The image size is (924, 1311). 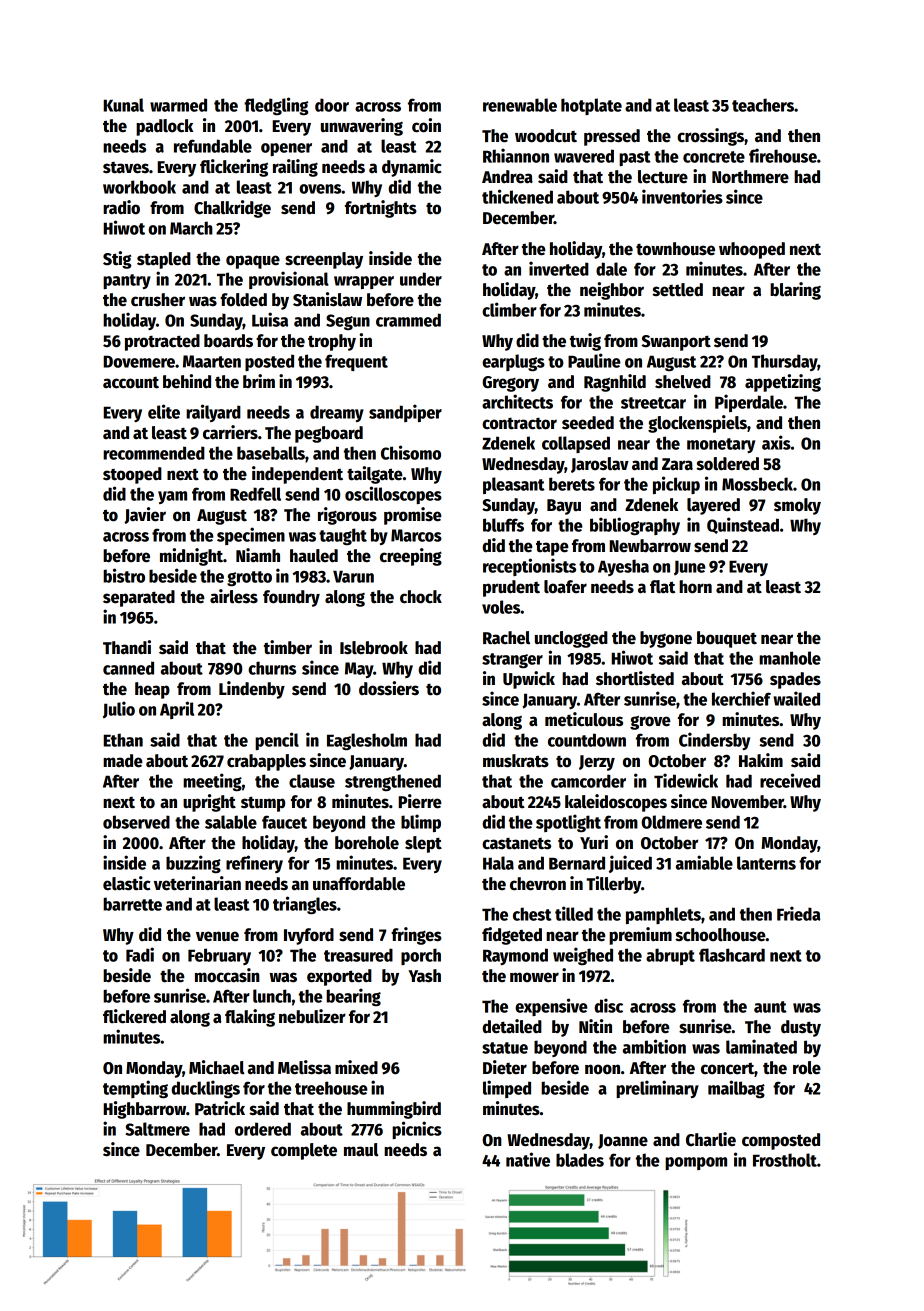 What do you see at coordinates (796, 698) in the document?
I see `wailed` at bounding box center [796, 698].
